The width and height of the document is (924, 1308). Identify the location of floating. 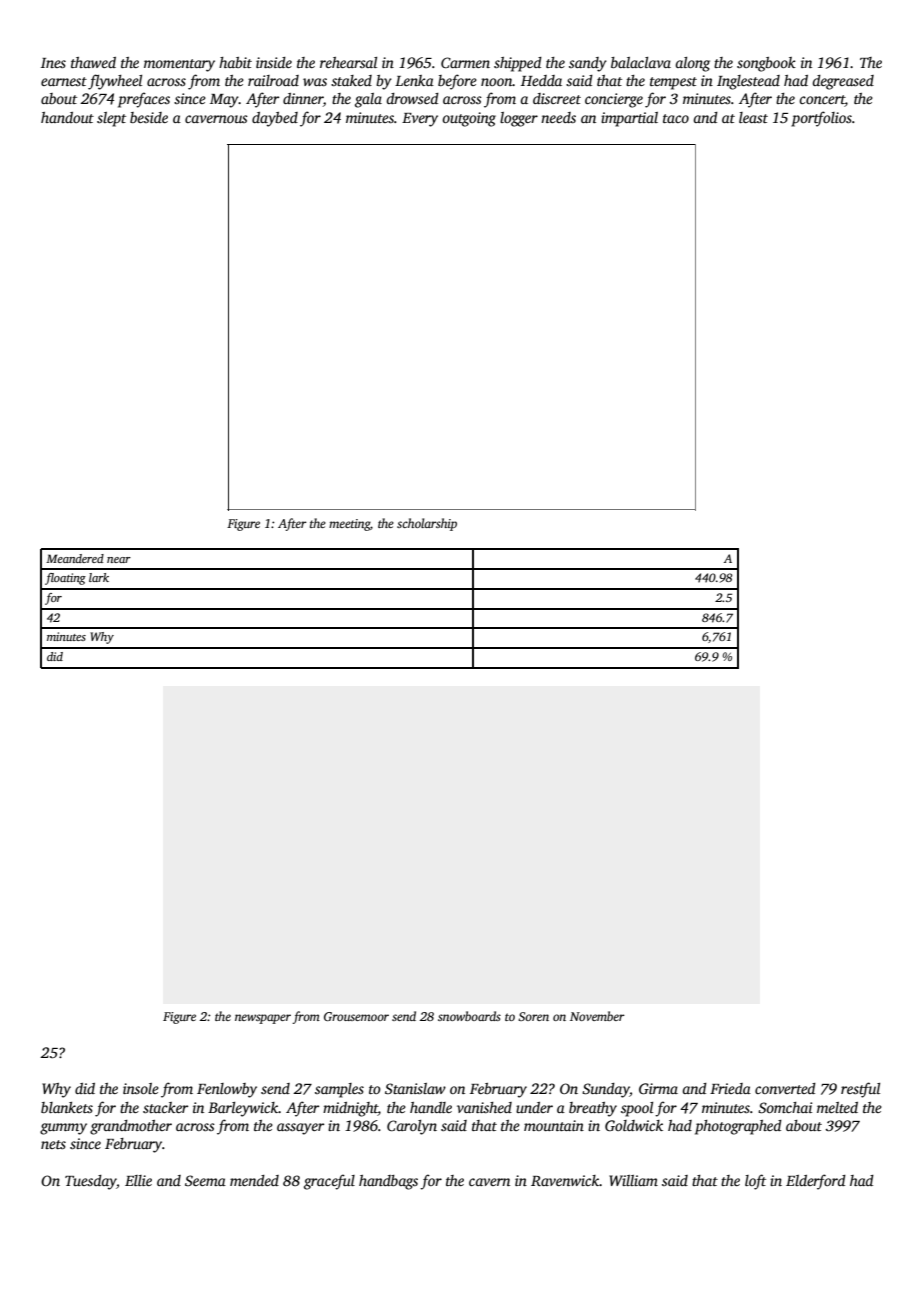
(65, 579).
